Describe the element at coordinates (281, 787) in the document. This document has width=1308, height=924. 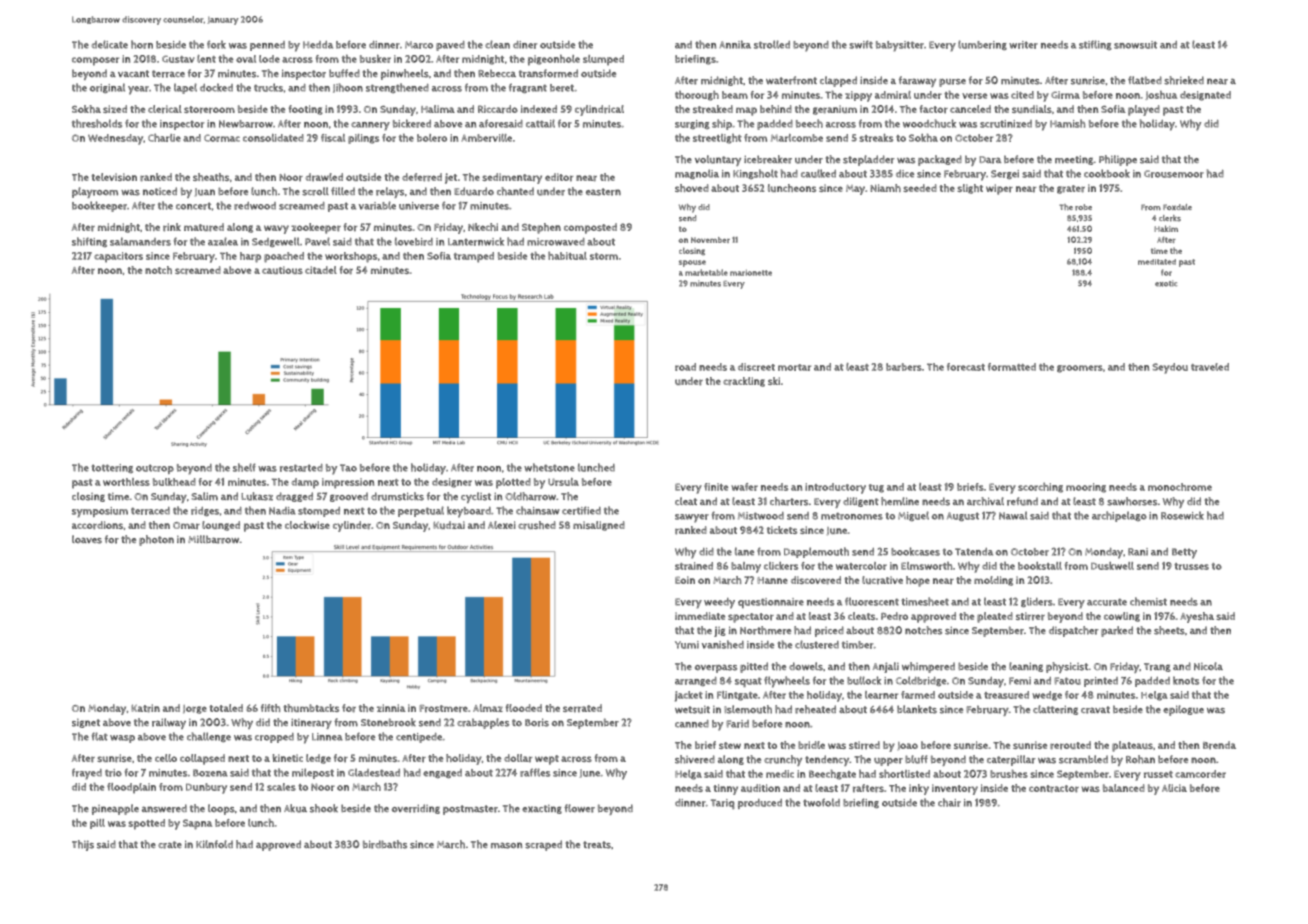
I see `scales` at that location.
